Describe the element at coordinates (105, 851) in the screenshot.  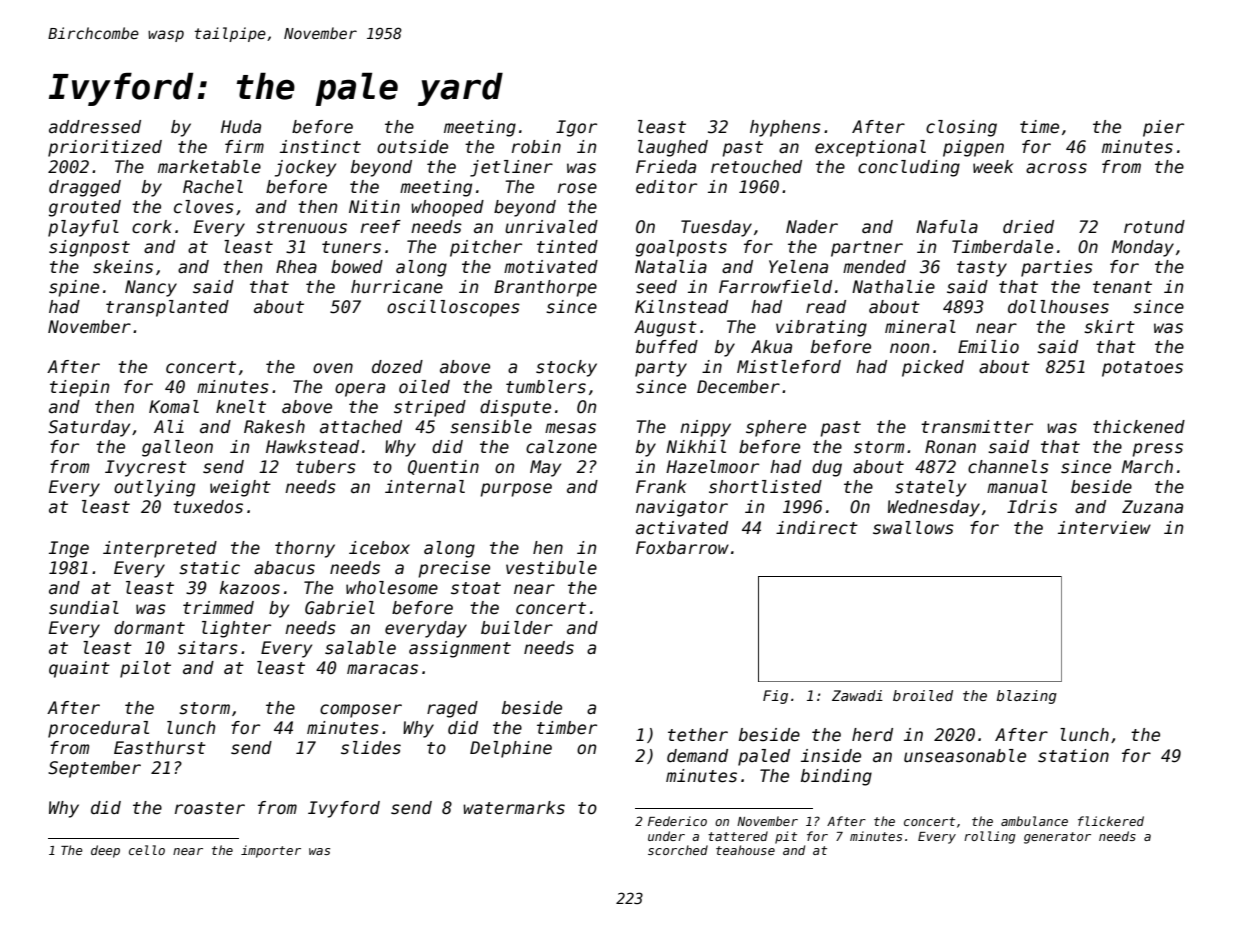
I see `deep` at that location.
